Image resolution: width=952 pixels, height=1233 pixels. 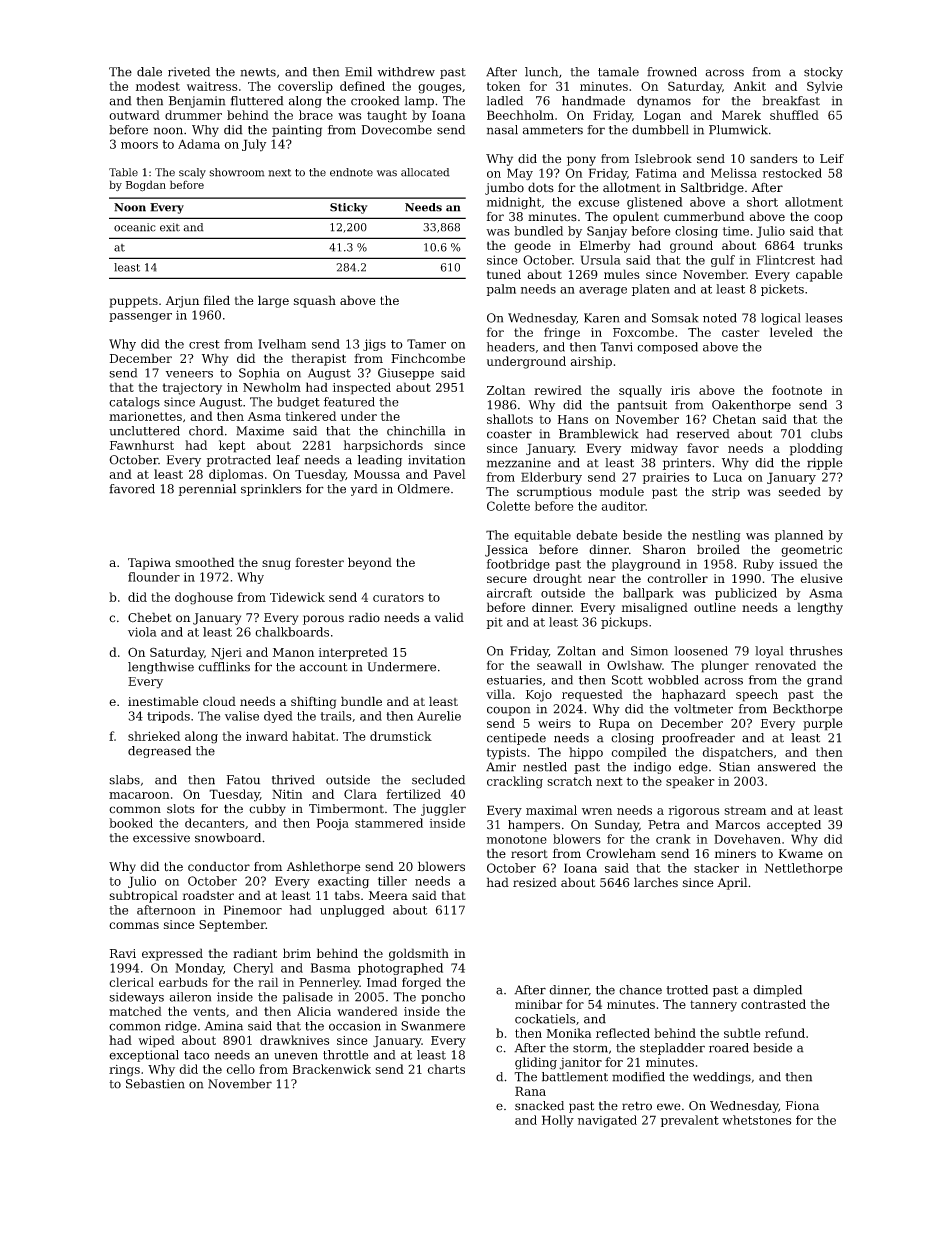 What do you see at coordinates (292, 632) in the screenshot?
I see `chalkboards` at bounding box center [292, 632].
